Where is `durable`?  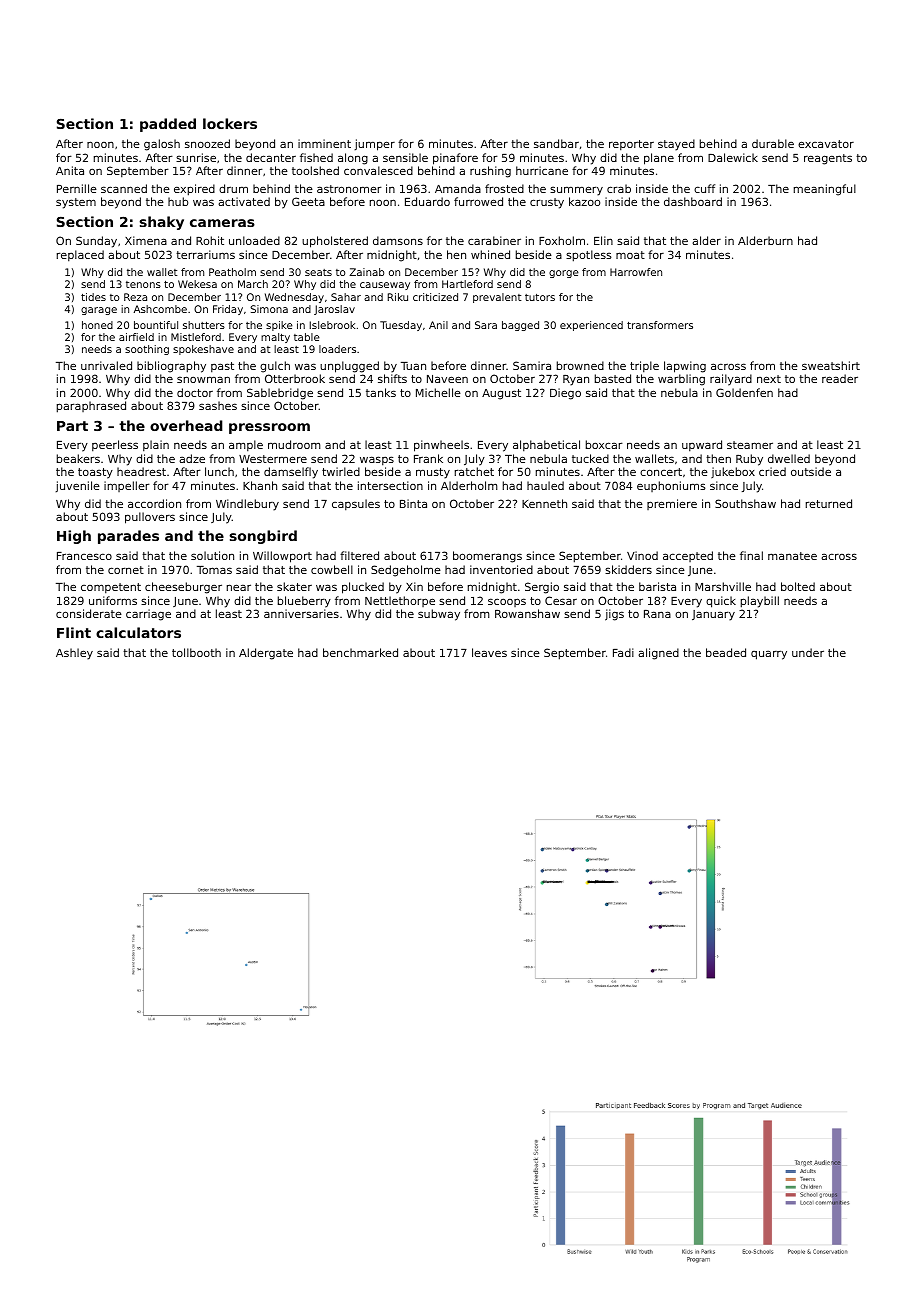 durable is located at coordinates (773, 143).
